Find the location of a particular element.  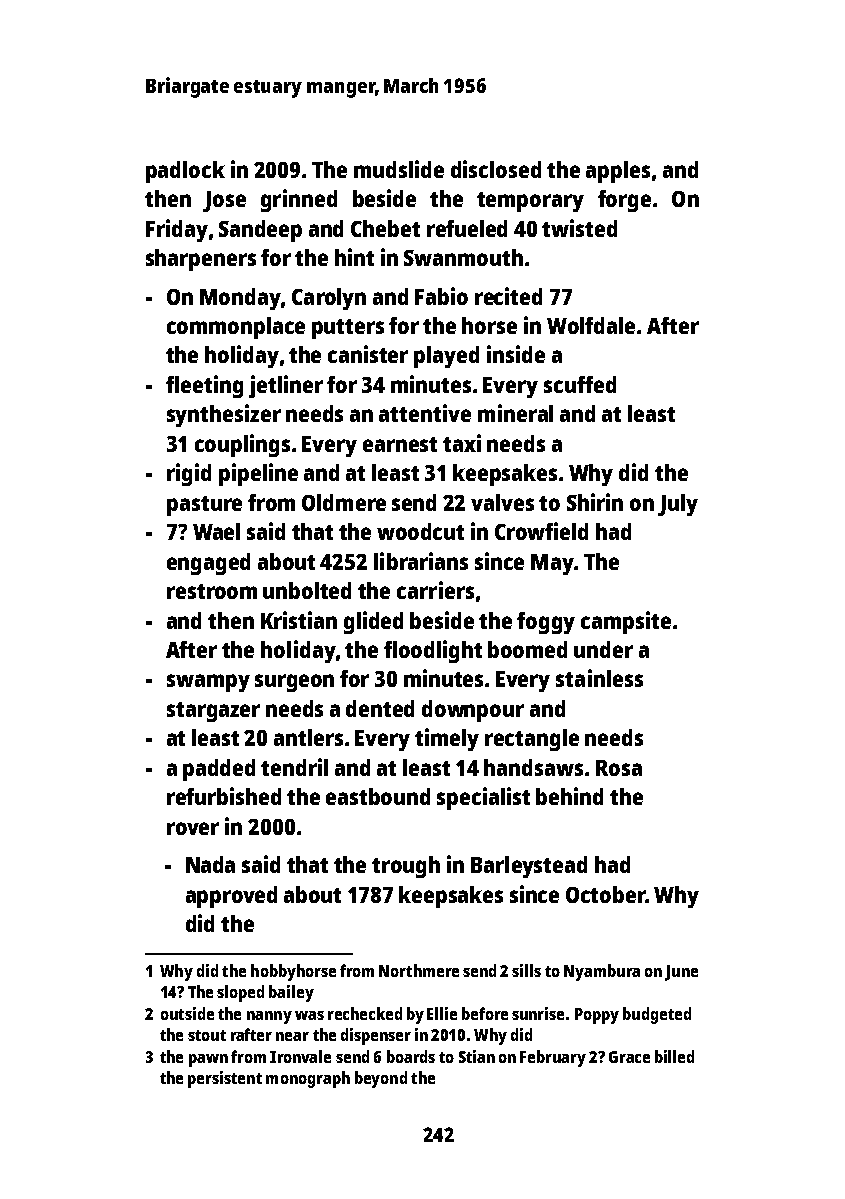

stargazer is located at coordinates (213, 712).
